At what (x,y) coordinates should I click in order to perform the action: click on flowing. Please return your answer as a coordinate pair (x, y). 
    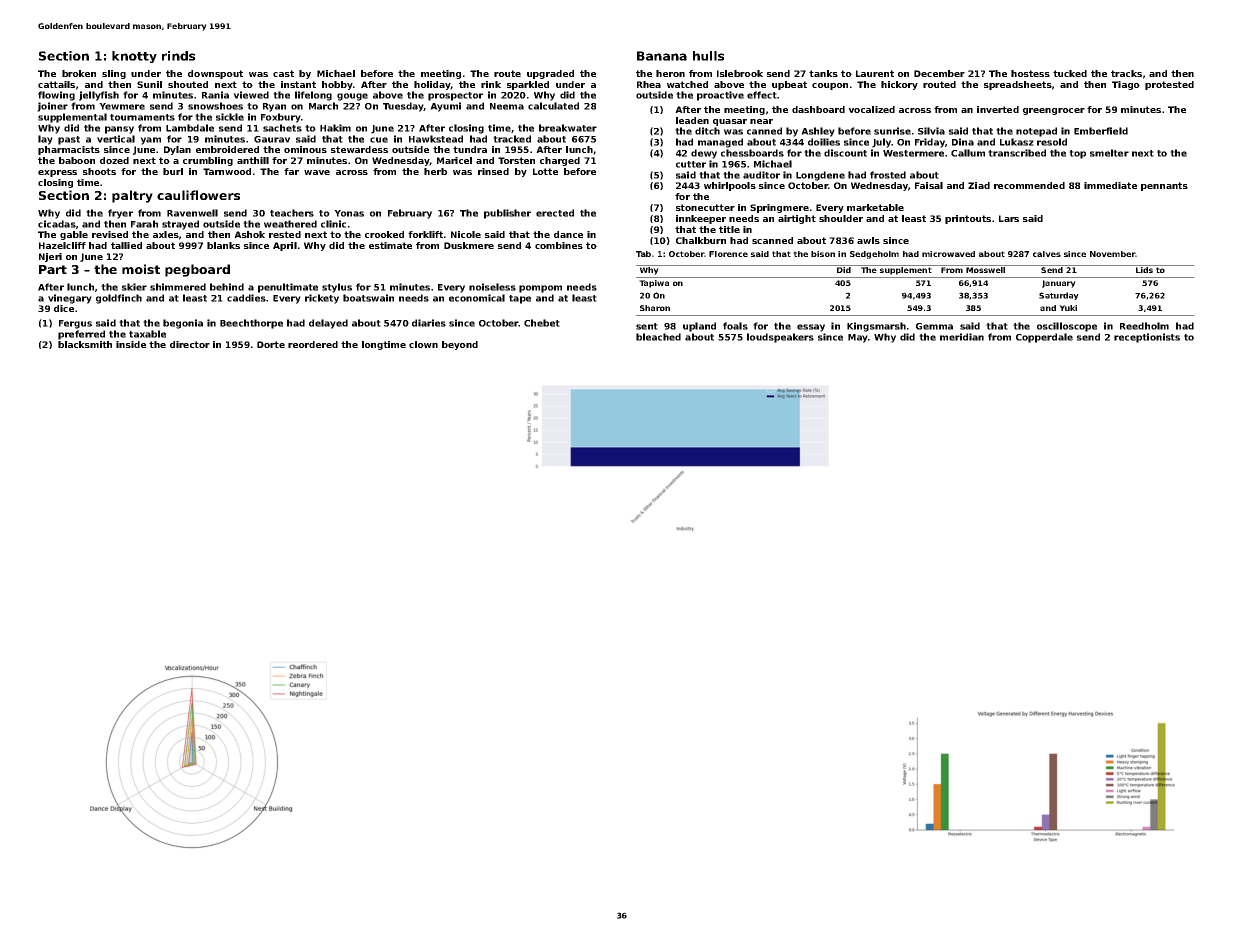
    Looking at the image, I should click on (56, 96).
